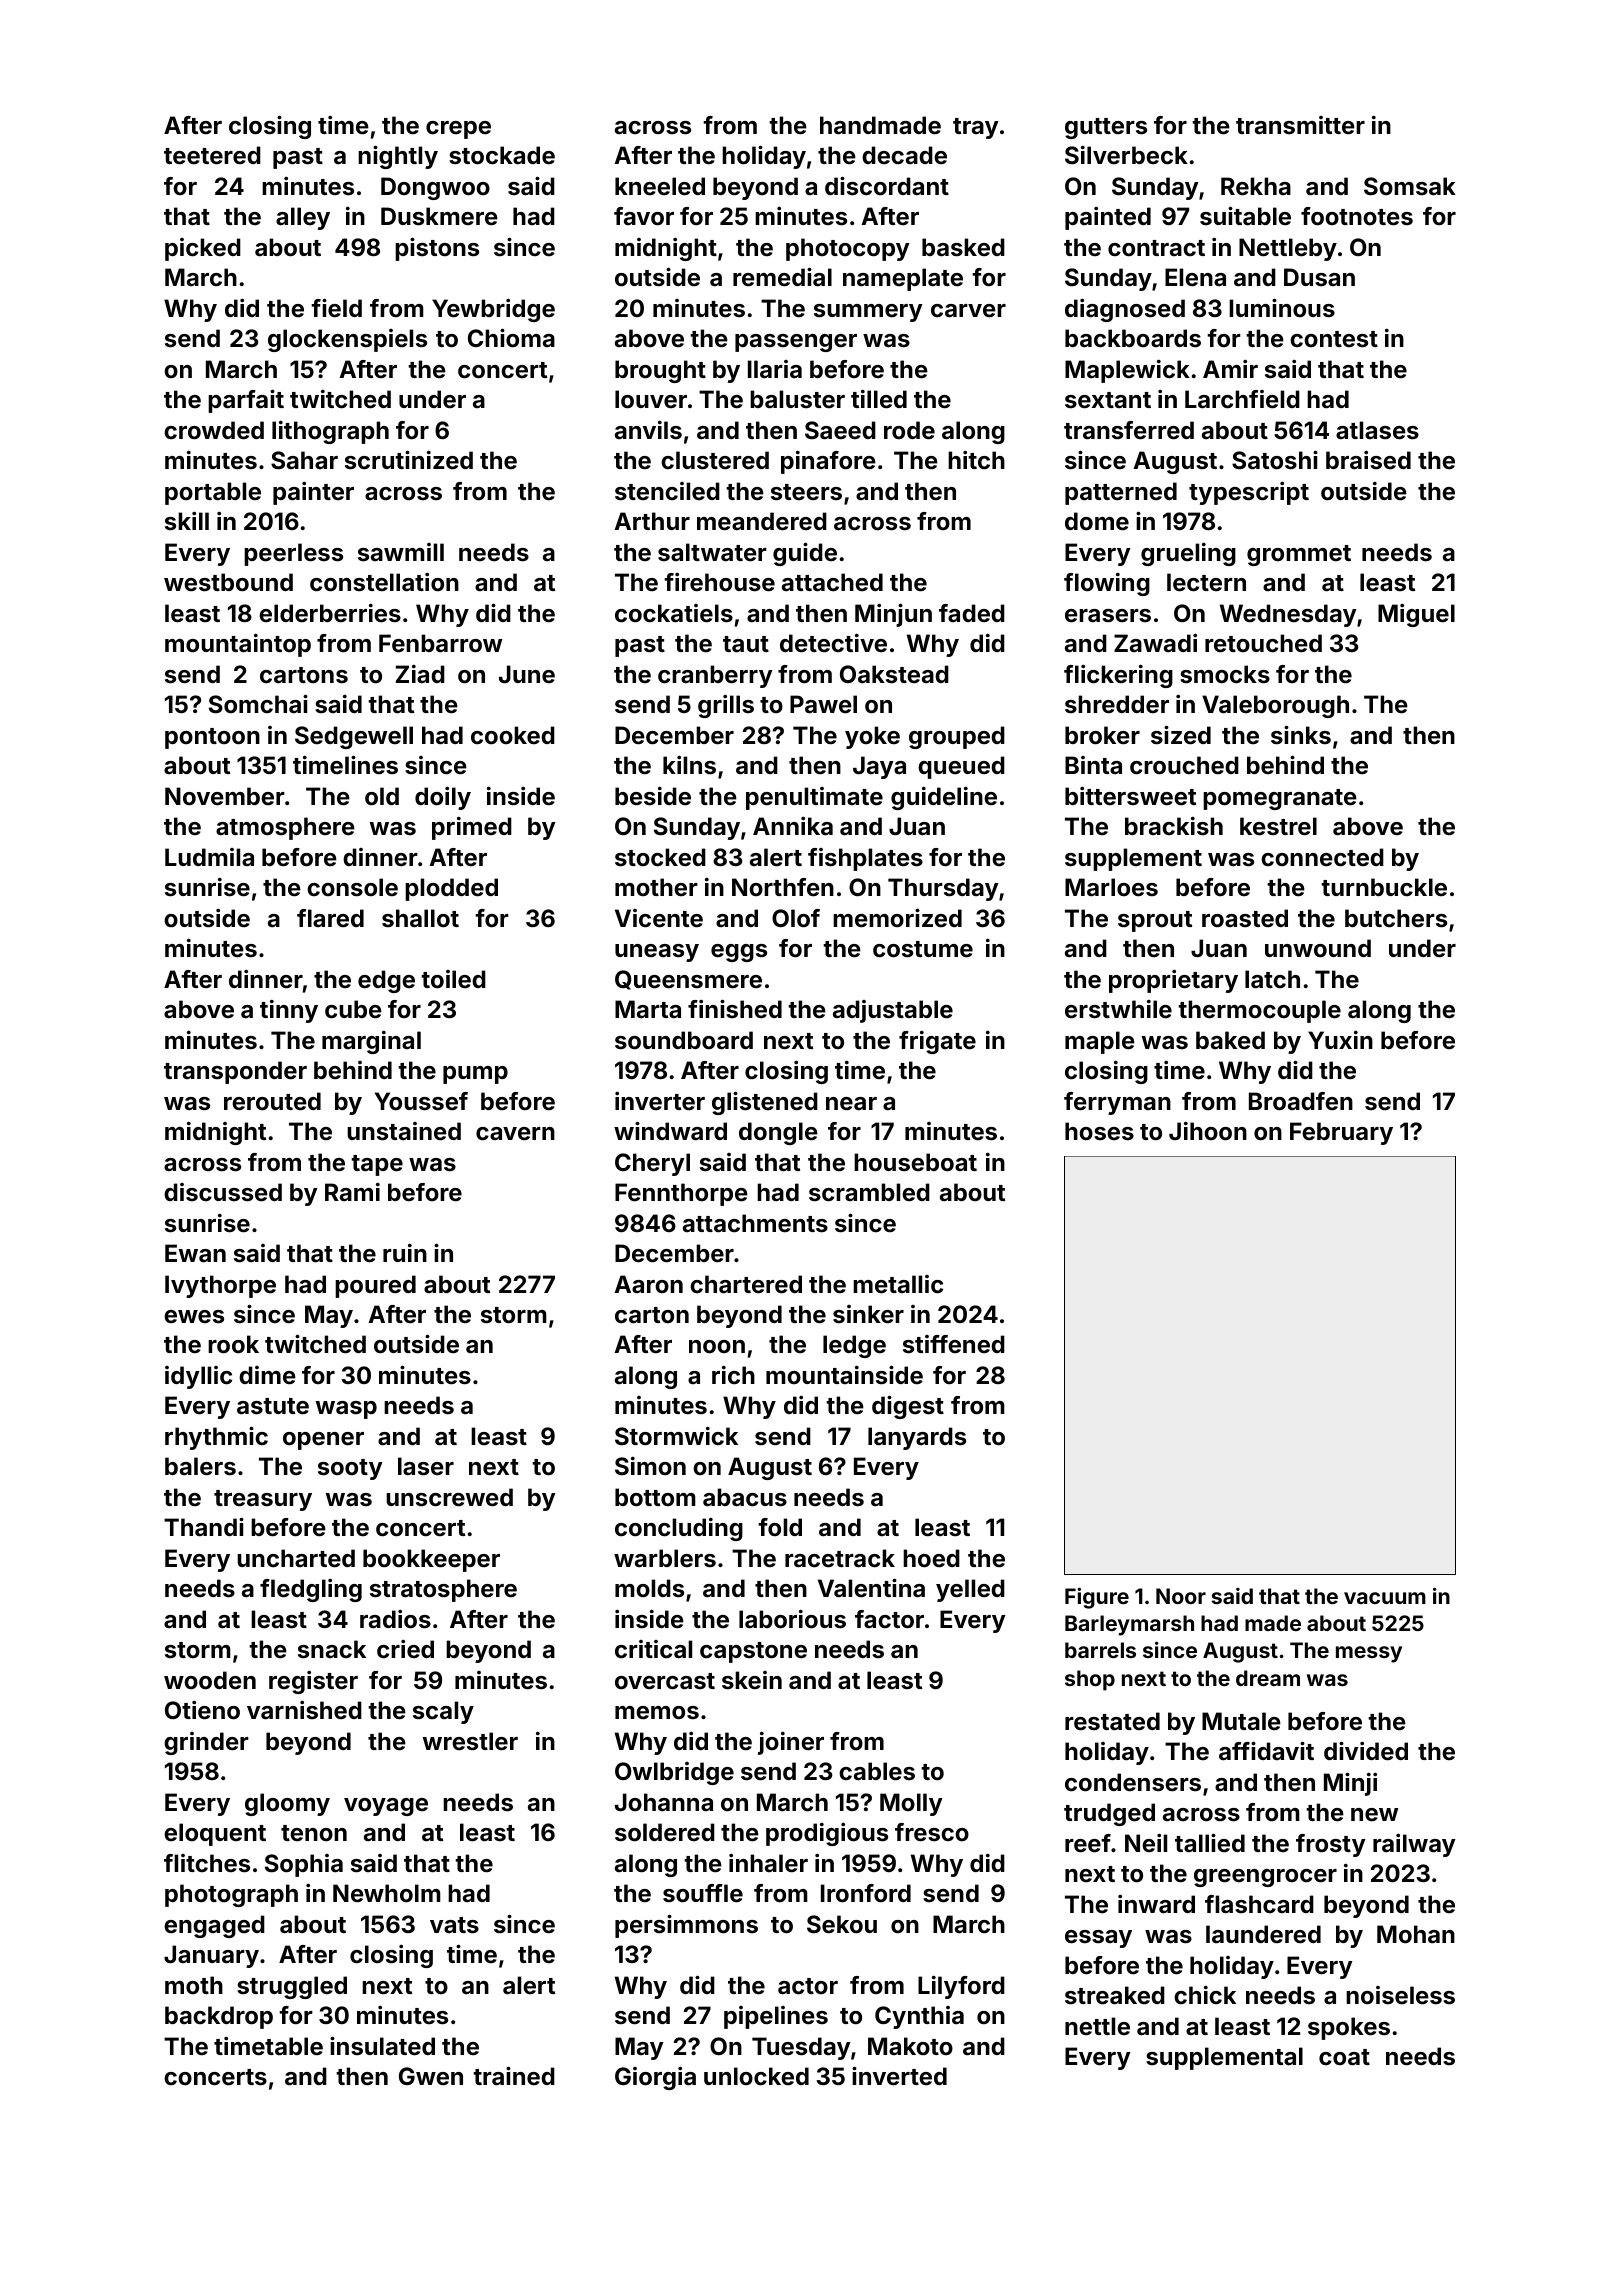 Image resolution: width=1620 pixels, height=2292 pixels. What do you see at coordinates (976, 128) in the screenshot?
I see `tray` at bounding box center [976, 128].
